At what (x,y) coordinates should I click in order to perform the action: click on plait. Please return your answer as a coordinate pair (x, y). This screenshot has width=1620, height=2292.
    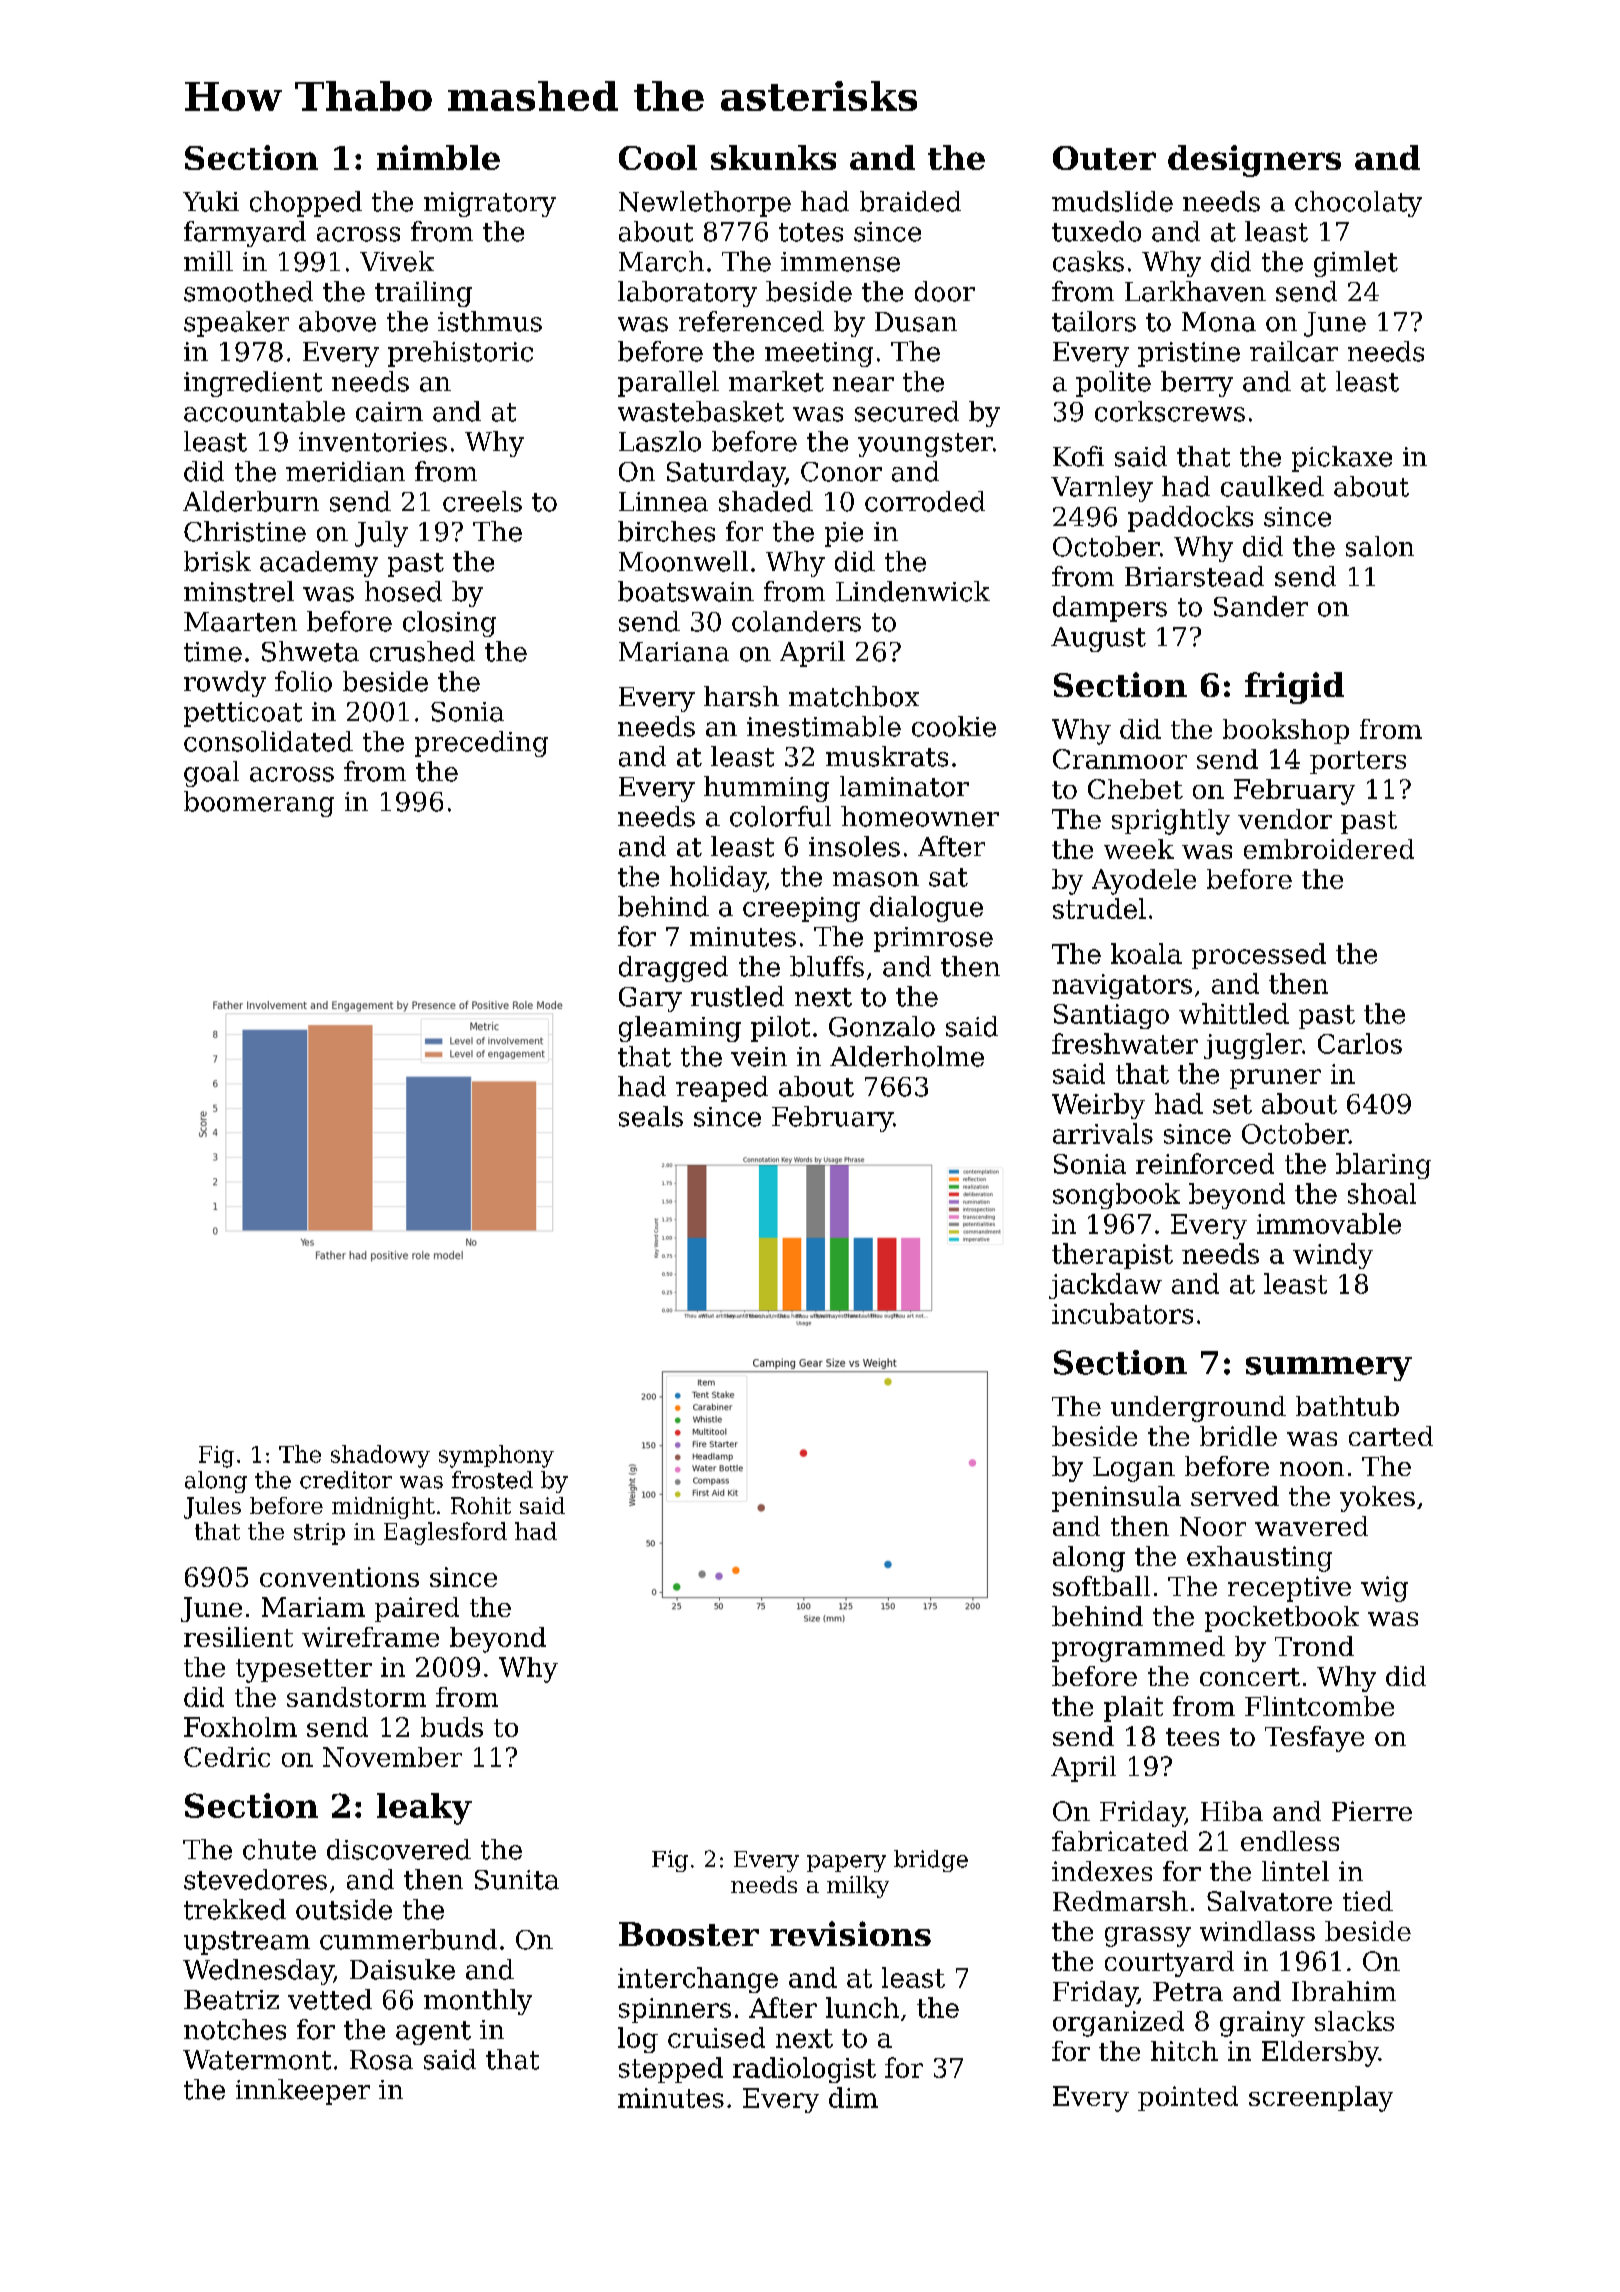
    Looking at the image, I should click on (1133, 1709).
